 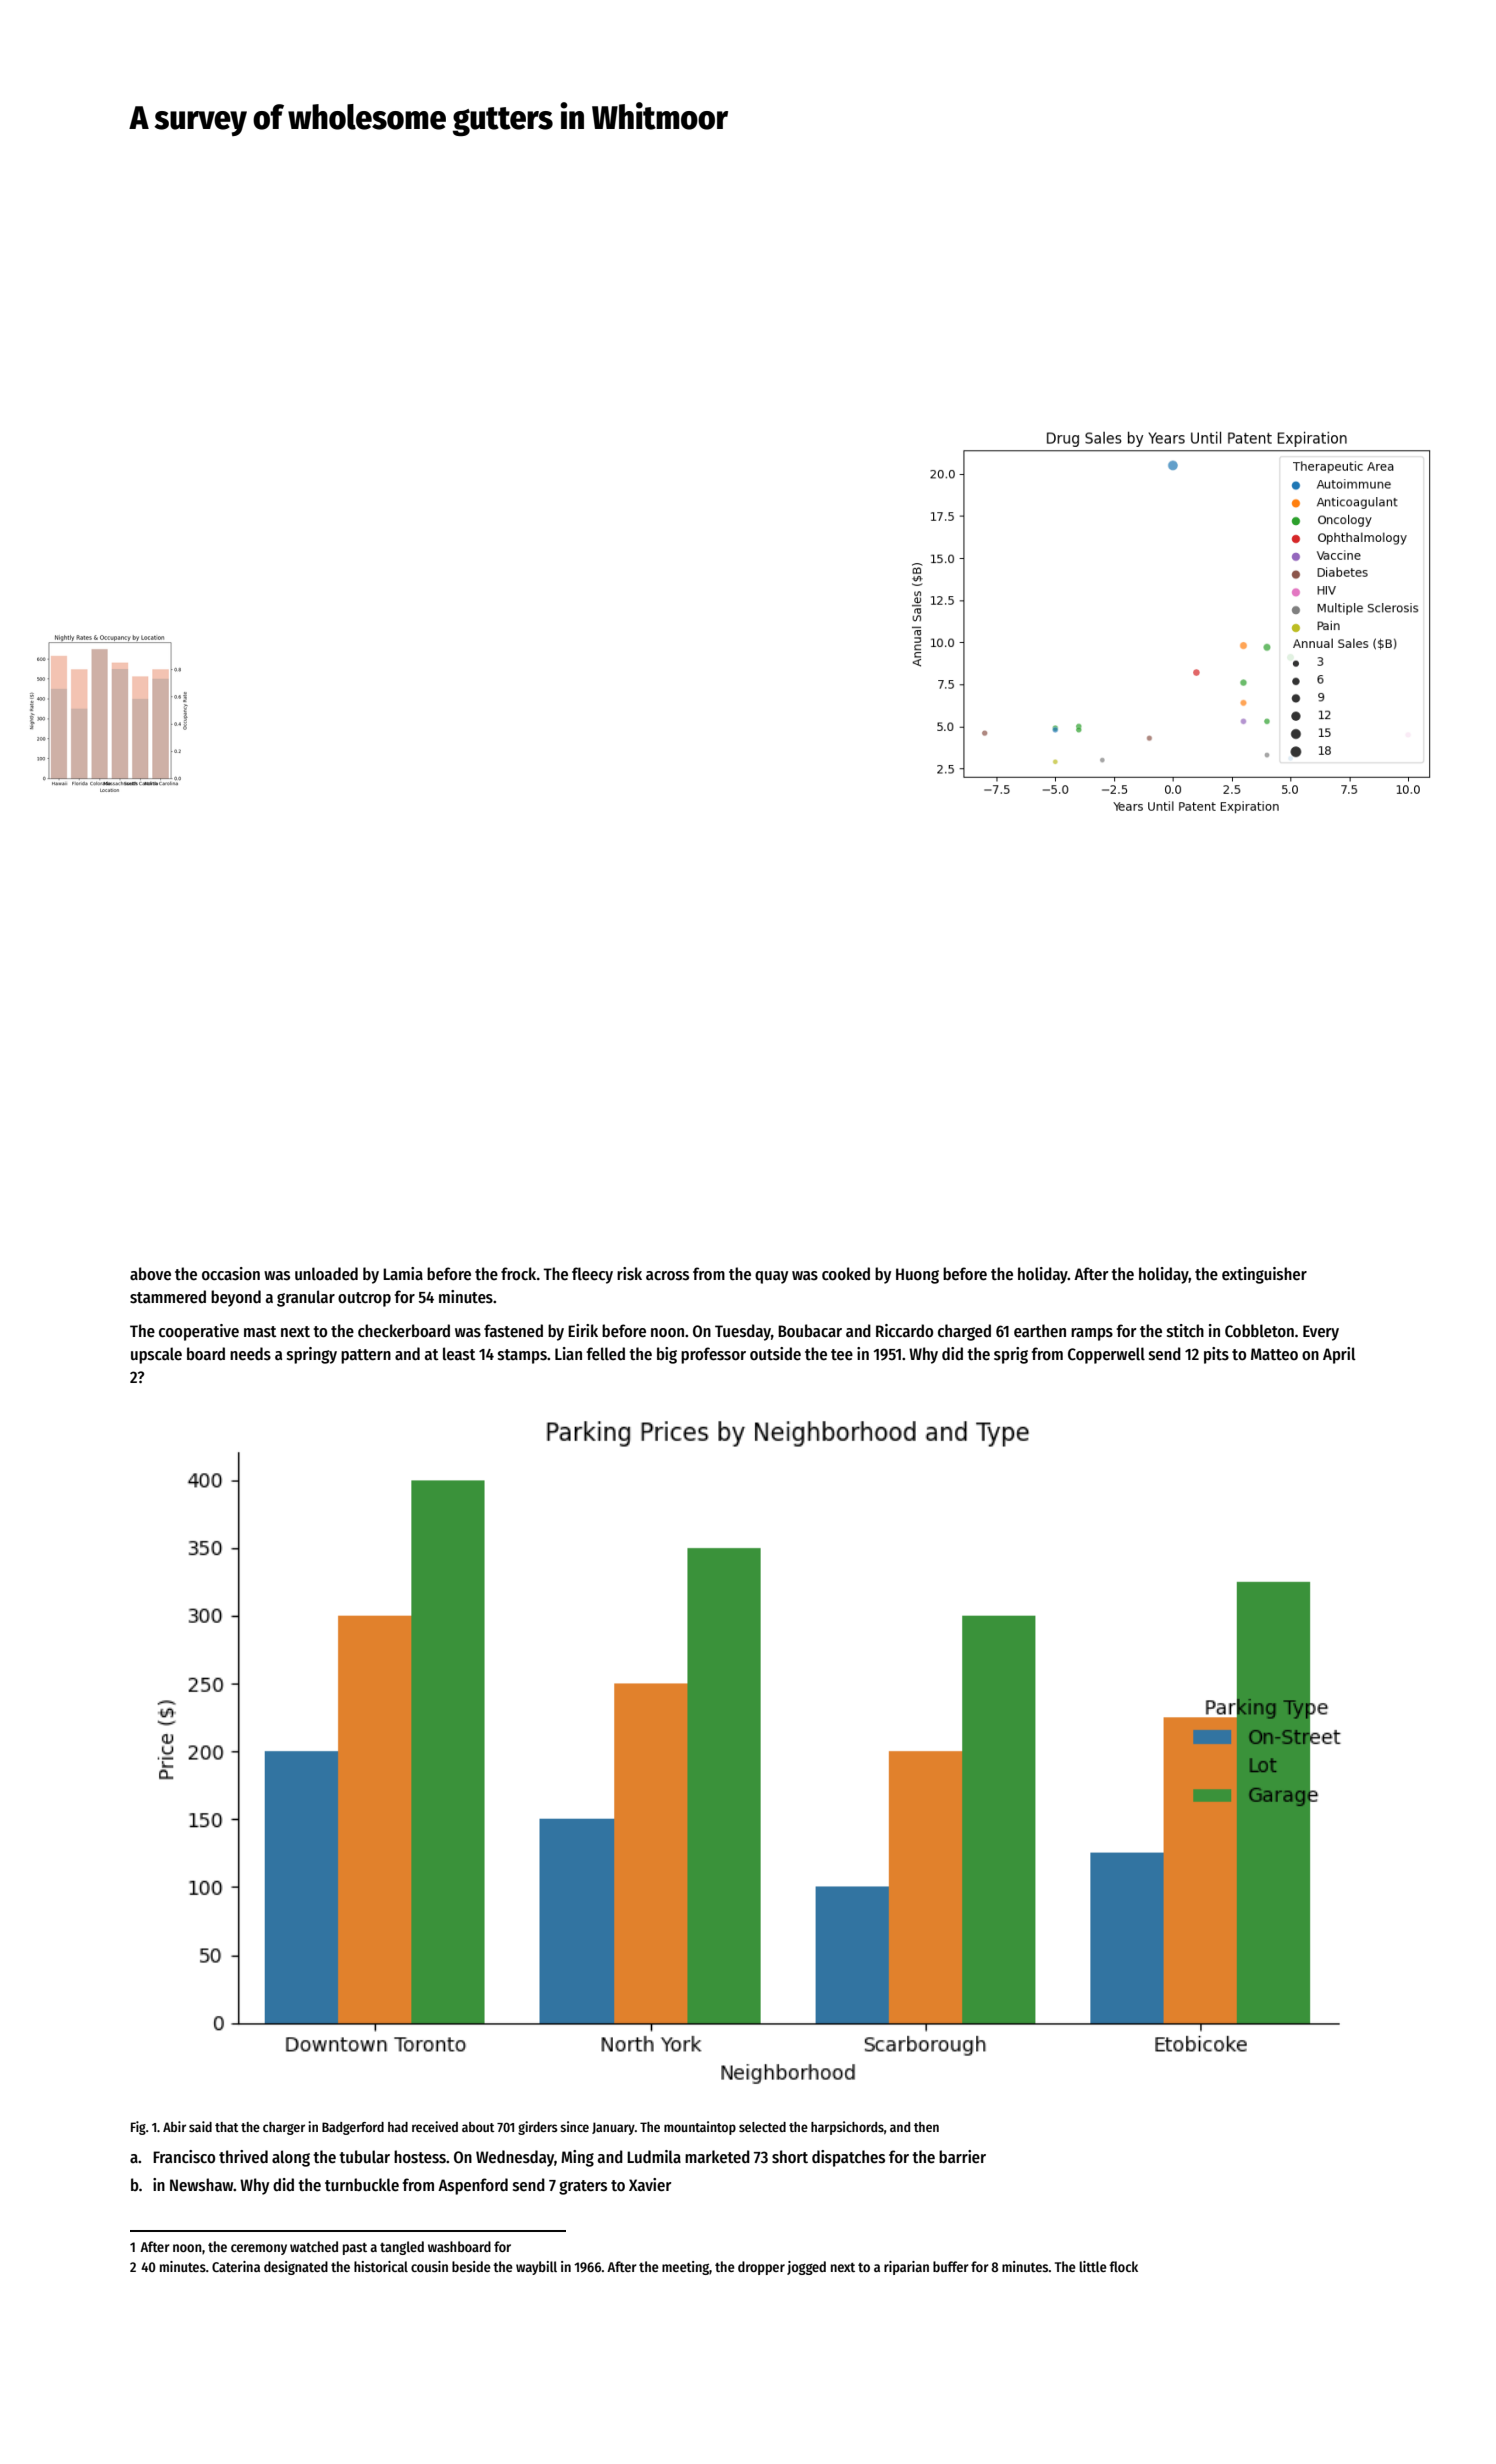 I want to click on upscale, so click(x=156, y=1355).
